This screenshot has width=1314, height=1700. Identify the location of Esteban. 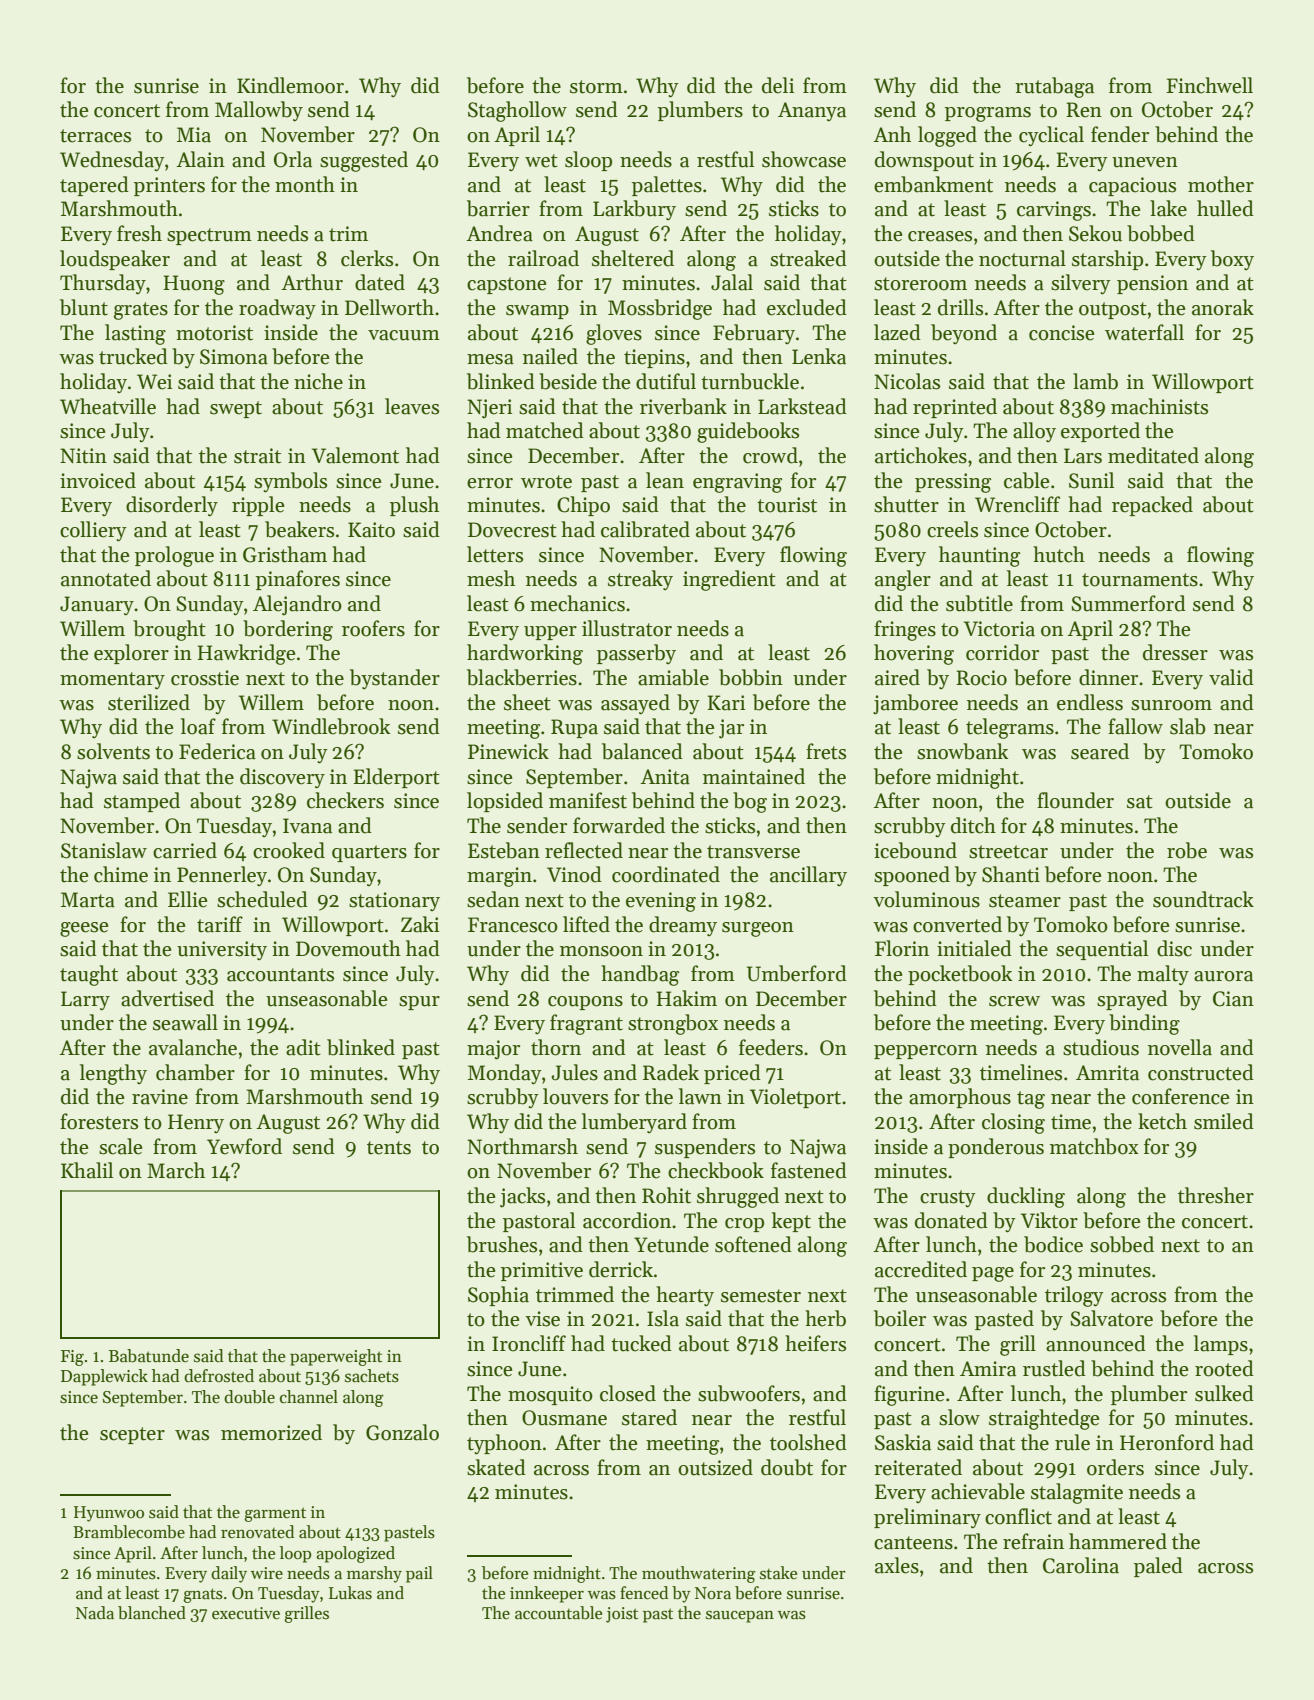
(504, 850).
